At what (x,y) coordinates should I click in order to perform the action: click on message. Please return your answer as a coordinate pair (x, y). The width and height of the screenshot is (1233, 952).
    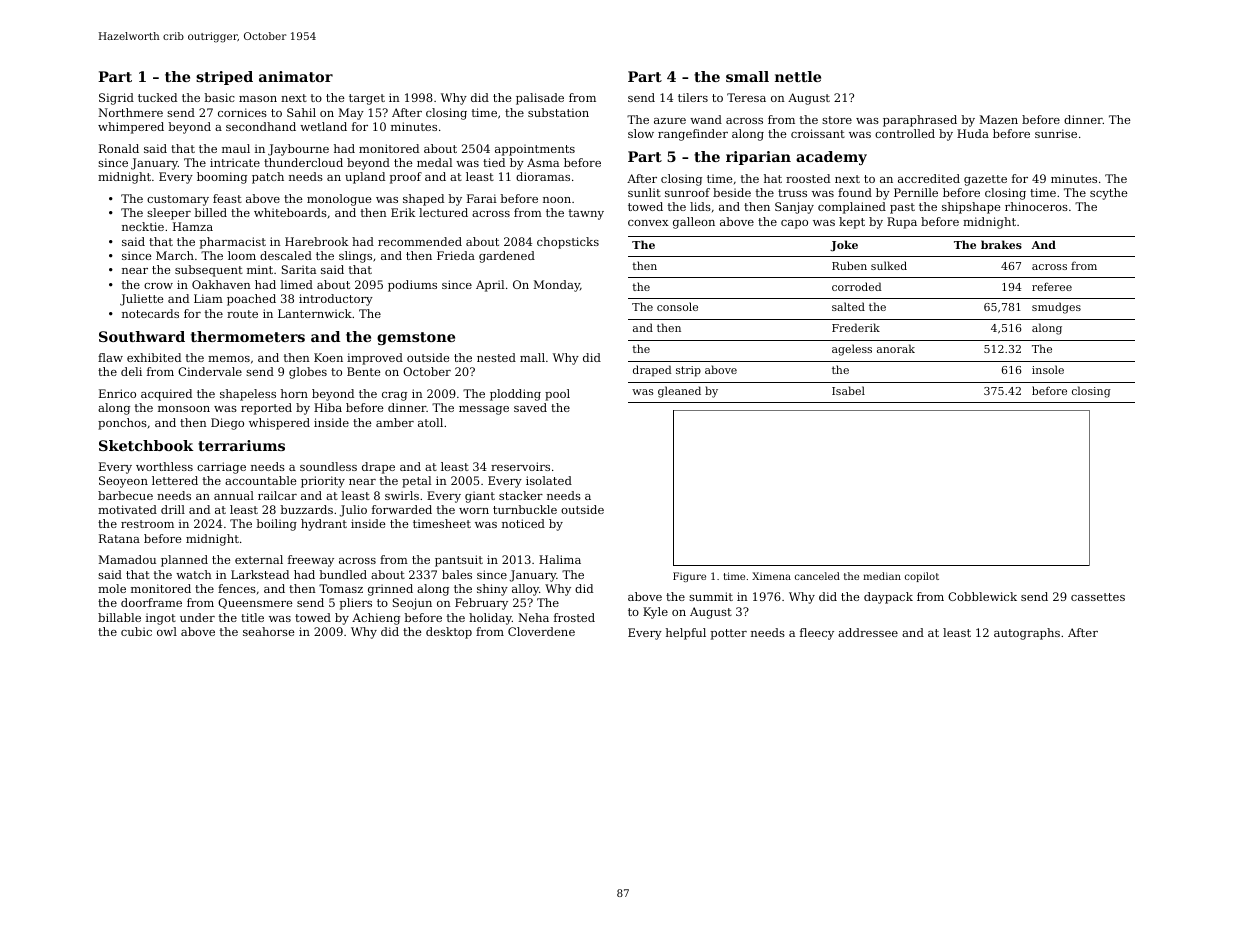
    Looking at the image, I should click on (484, 410).
